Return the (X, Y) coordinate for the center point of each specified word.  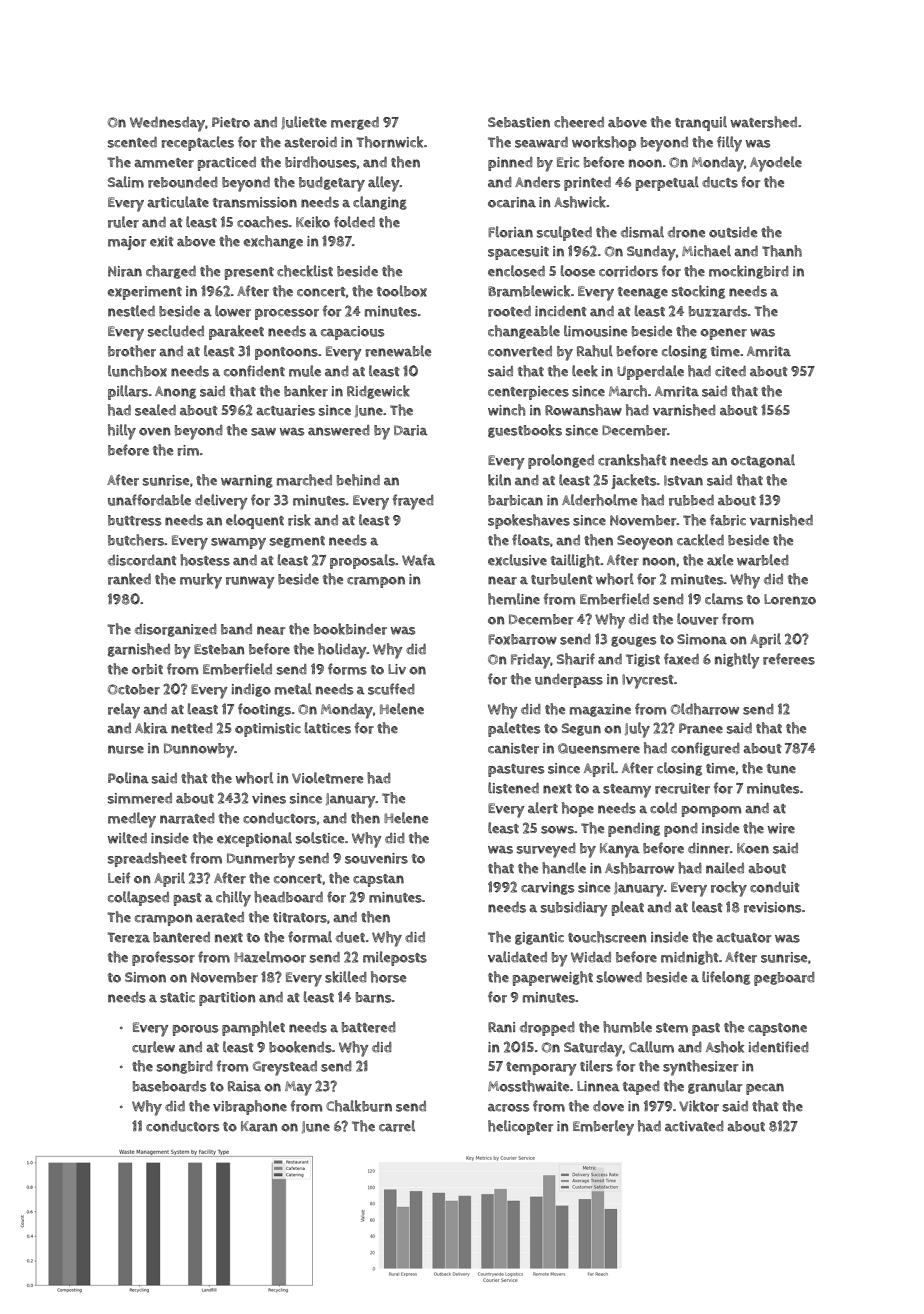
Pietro (231, 122)
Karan (259, 1126)
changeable (524, 332)
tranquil (701, 123)
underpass (569, 681)
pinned (510, 164)
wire (781, 828)
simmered (140, 798)
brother (132, 351)
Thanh (782, 251)
